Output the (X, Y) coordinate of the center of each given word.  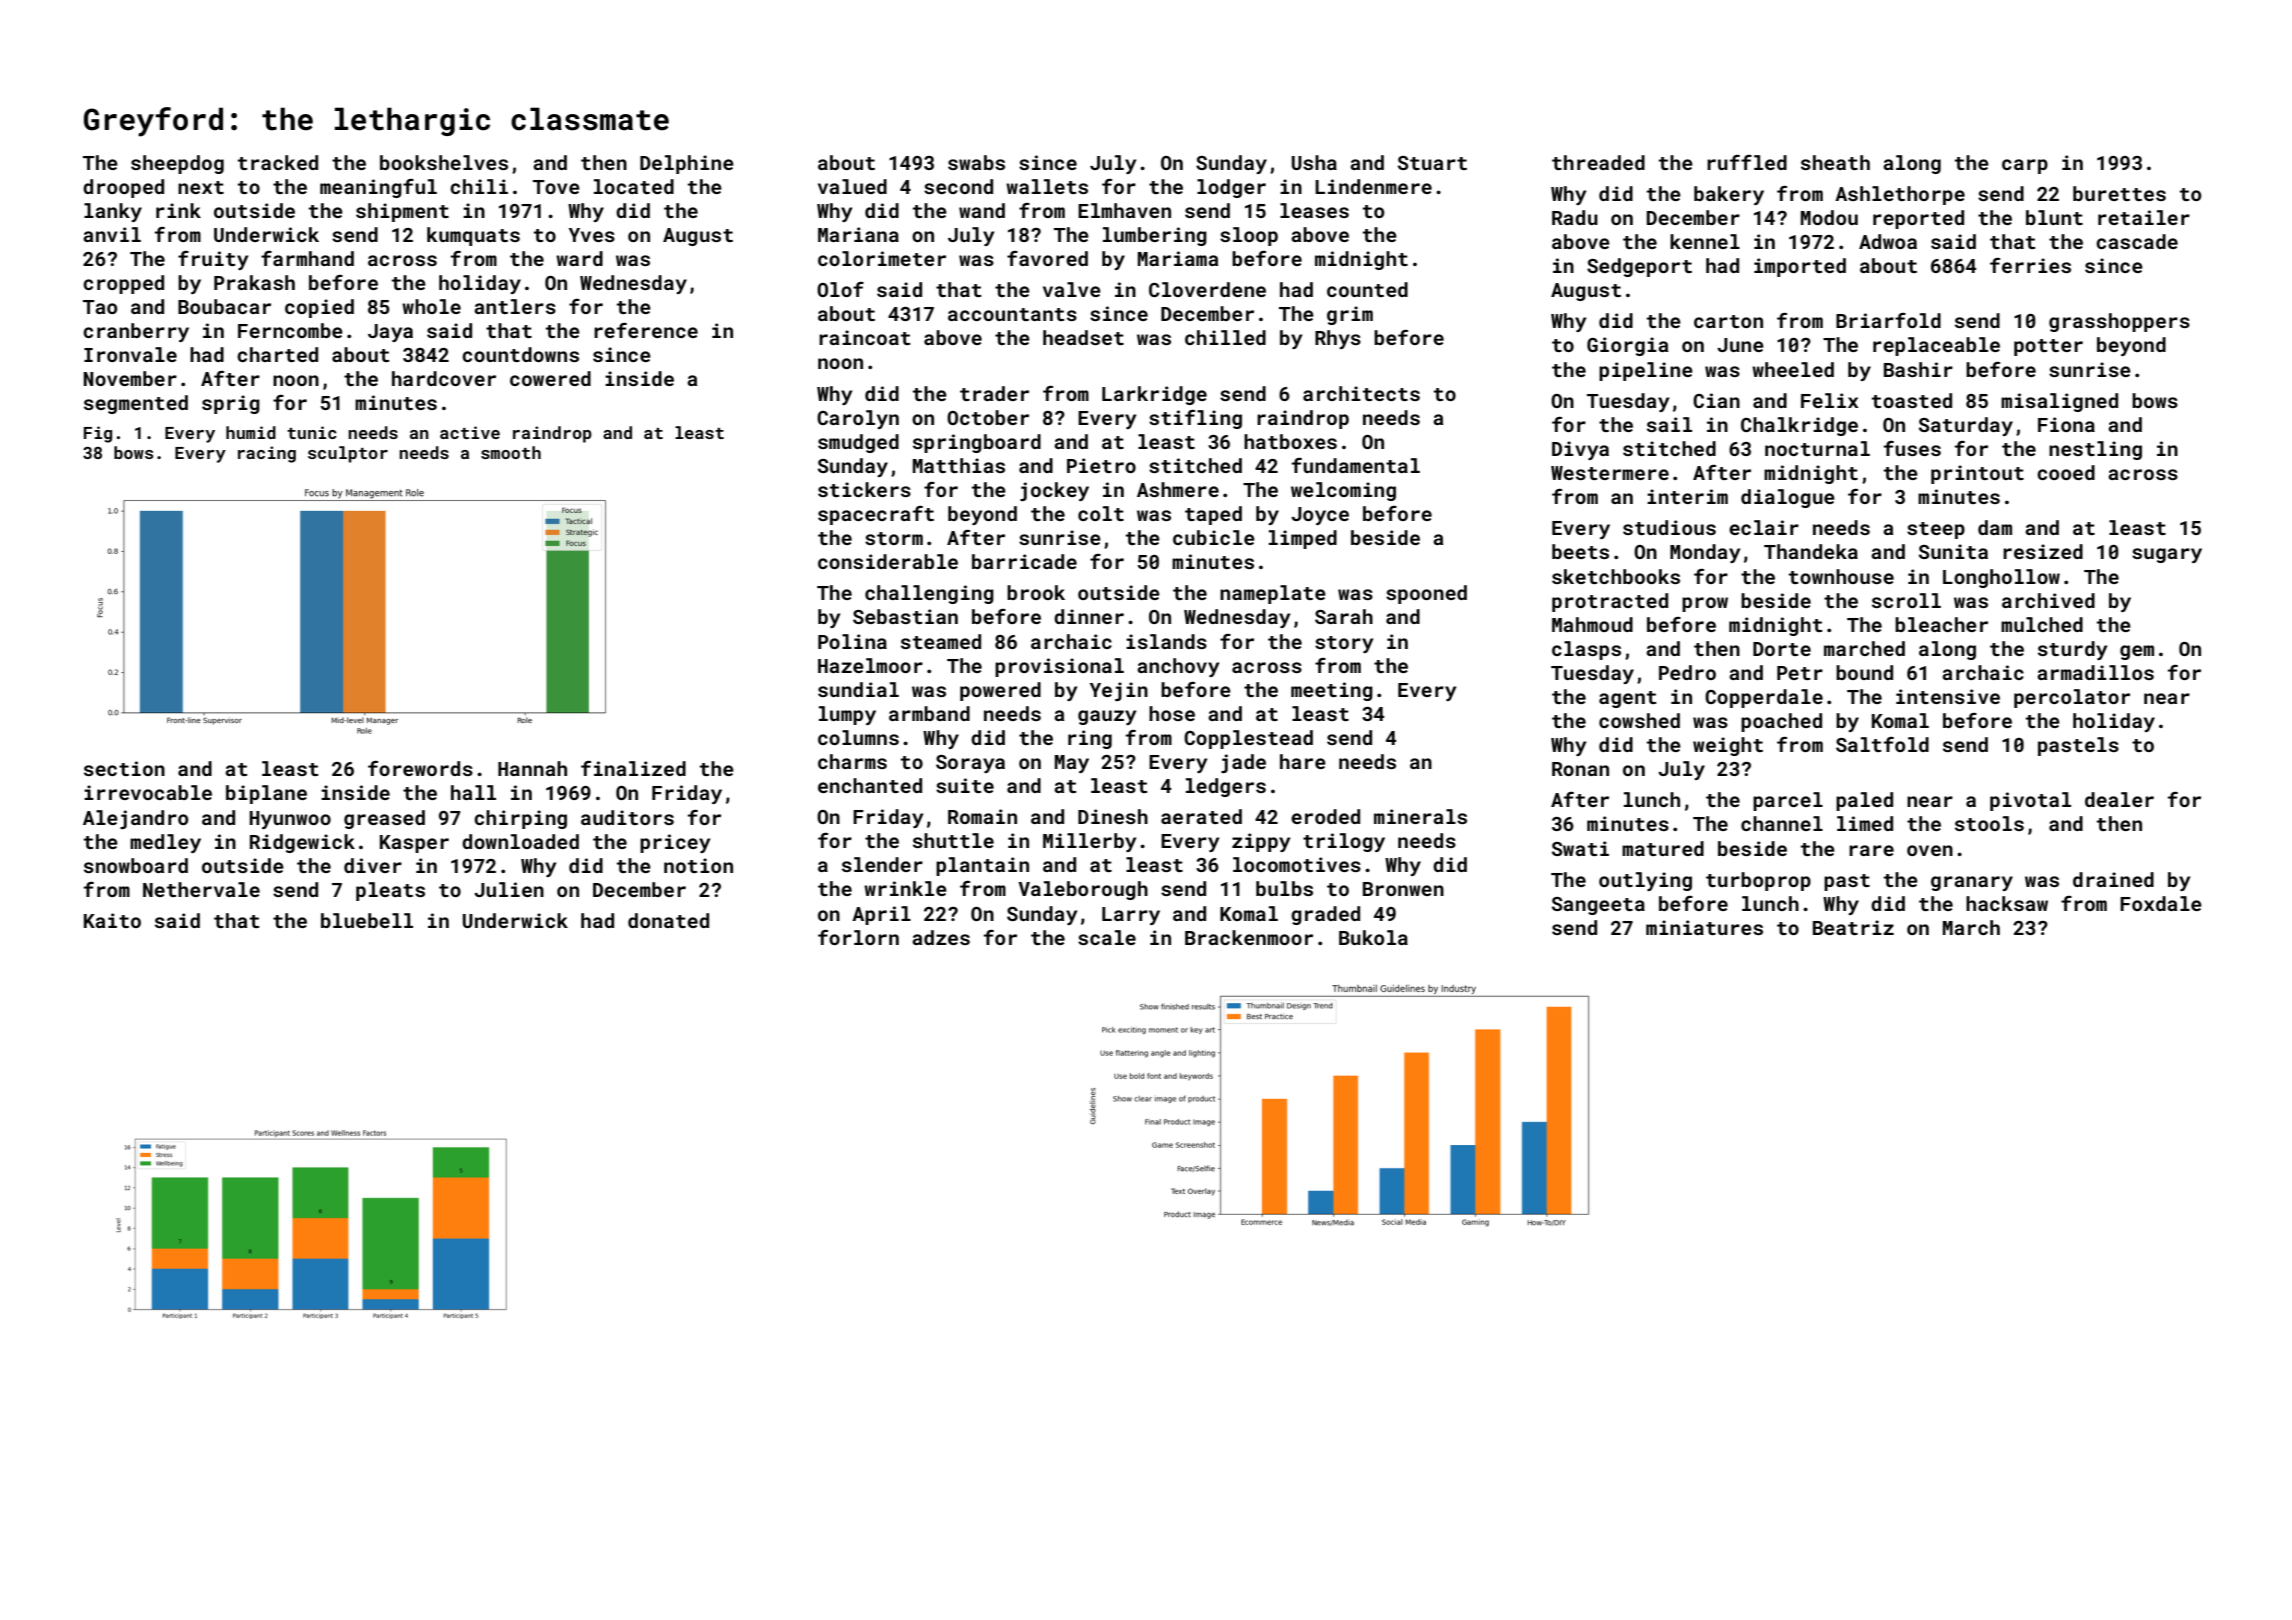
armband (929, 713)
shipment (402, 212)
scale (1107, 937)
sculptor (348, 454)
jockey (1054, 491)
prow (1705, 604)
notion (698, 865)
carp (2025, 166)
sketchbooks (1616, 576)
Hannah (532, 768)
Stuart (1432, 163)
